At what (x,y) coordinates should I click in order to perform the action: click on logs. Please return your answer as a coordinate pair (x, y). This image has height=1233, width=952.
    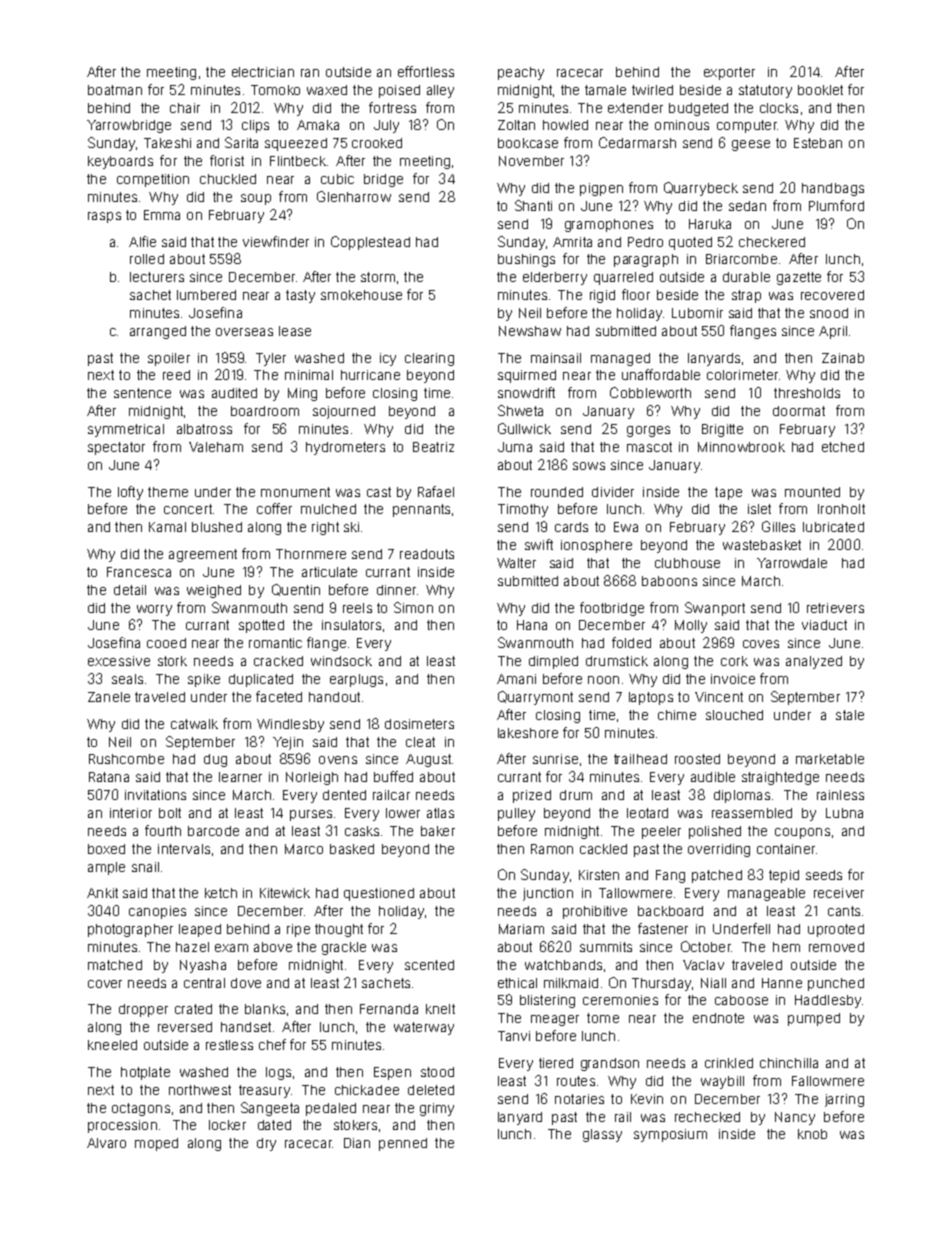
    Looking at the image, I should click on (278, 1073).
